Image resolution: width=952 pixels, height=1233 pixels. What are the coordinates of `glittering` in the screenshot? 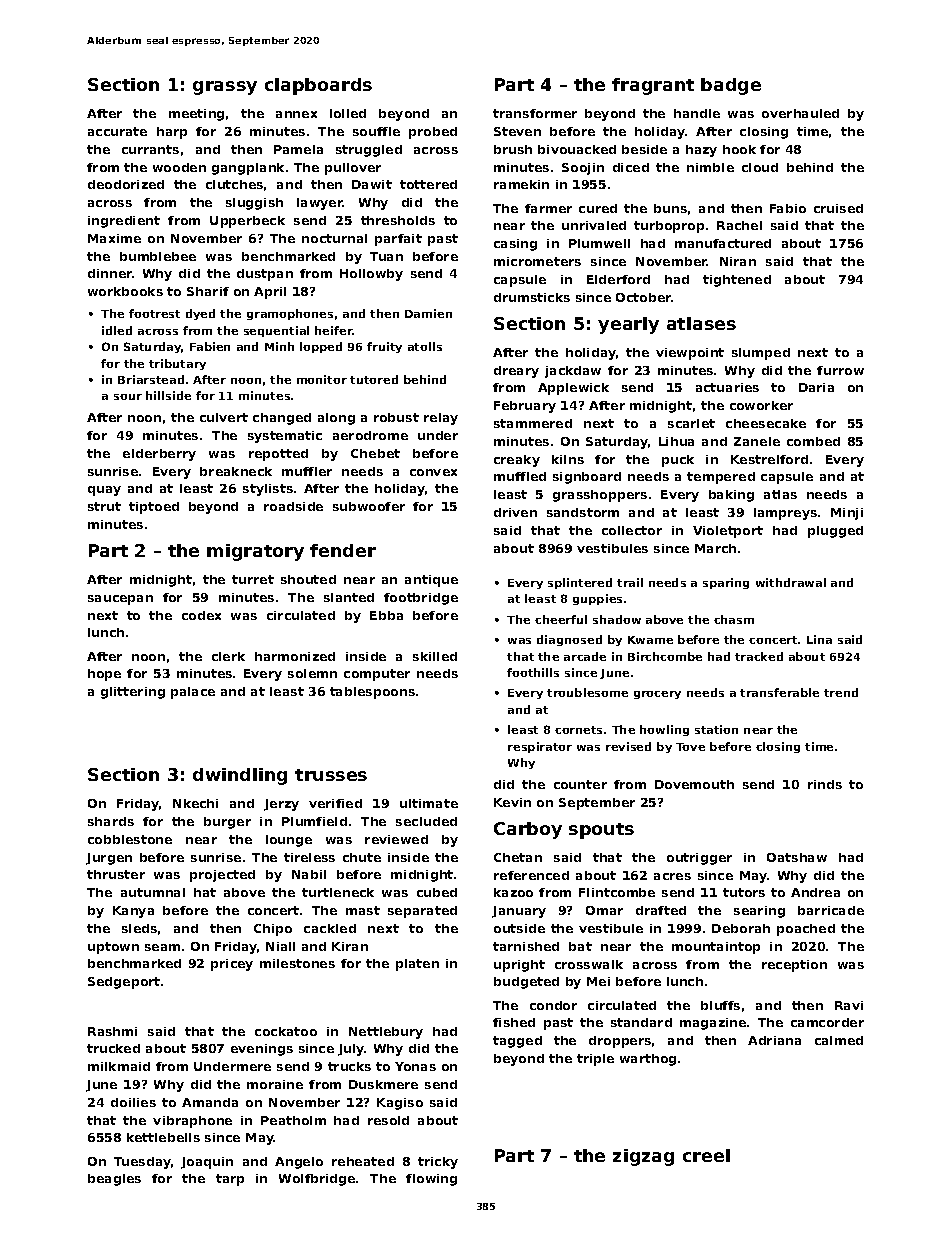 It's located at (133, 693).
